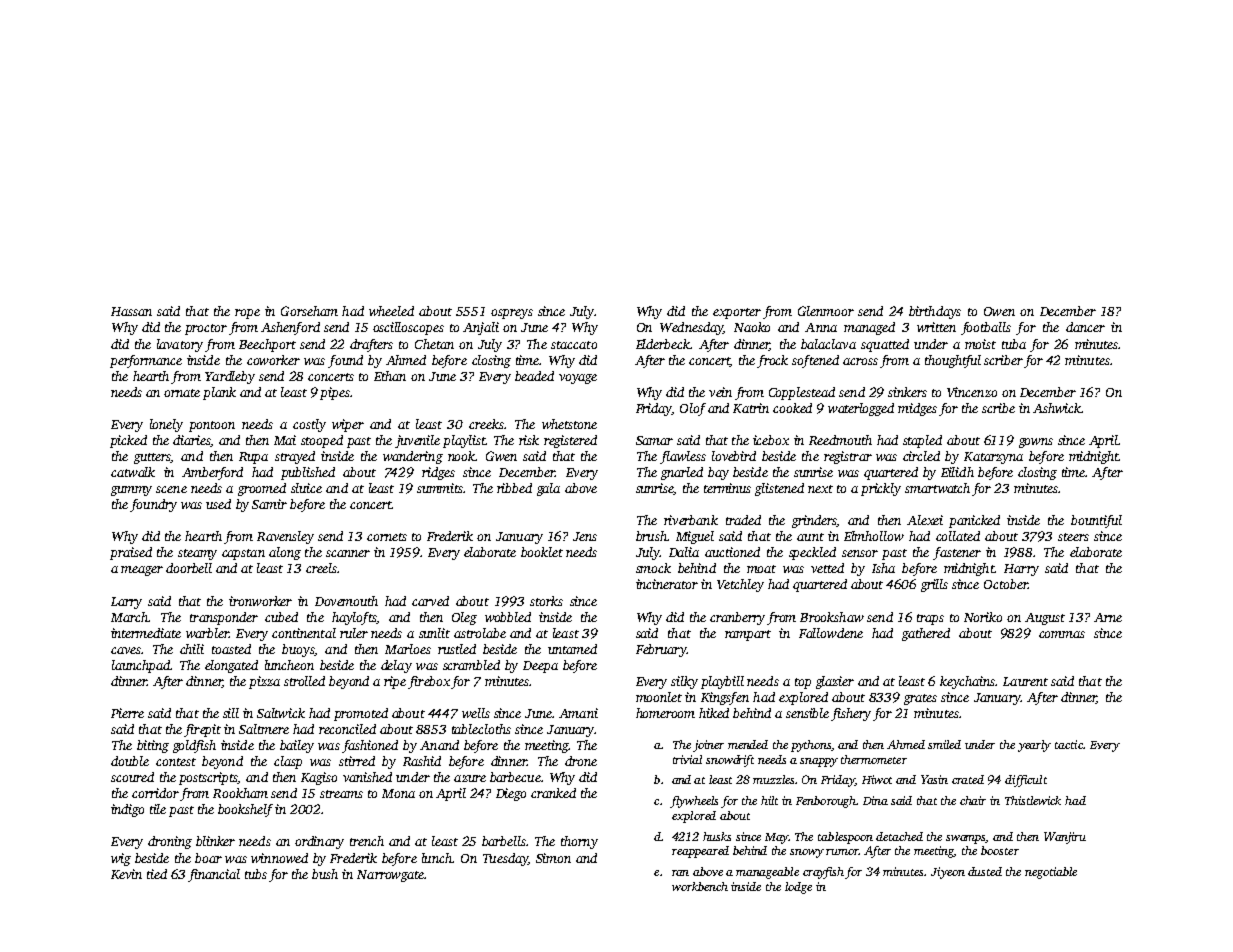 Image resolution: width=1233 pixels, height=952 pixels. Describe the element at coordinates (542, 552) in the screenshot. I see `booklet` at that location.
